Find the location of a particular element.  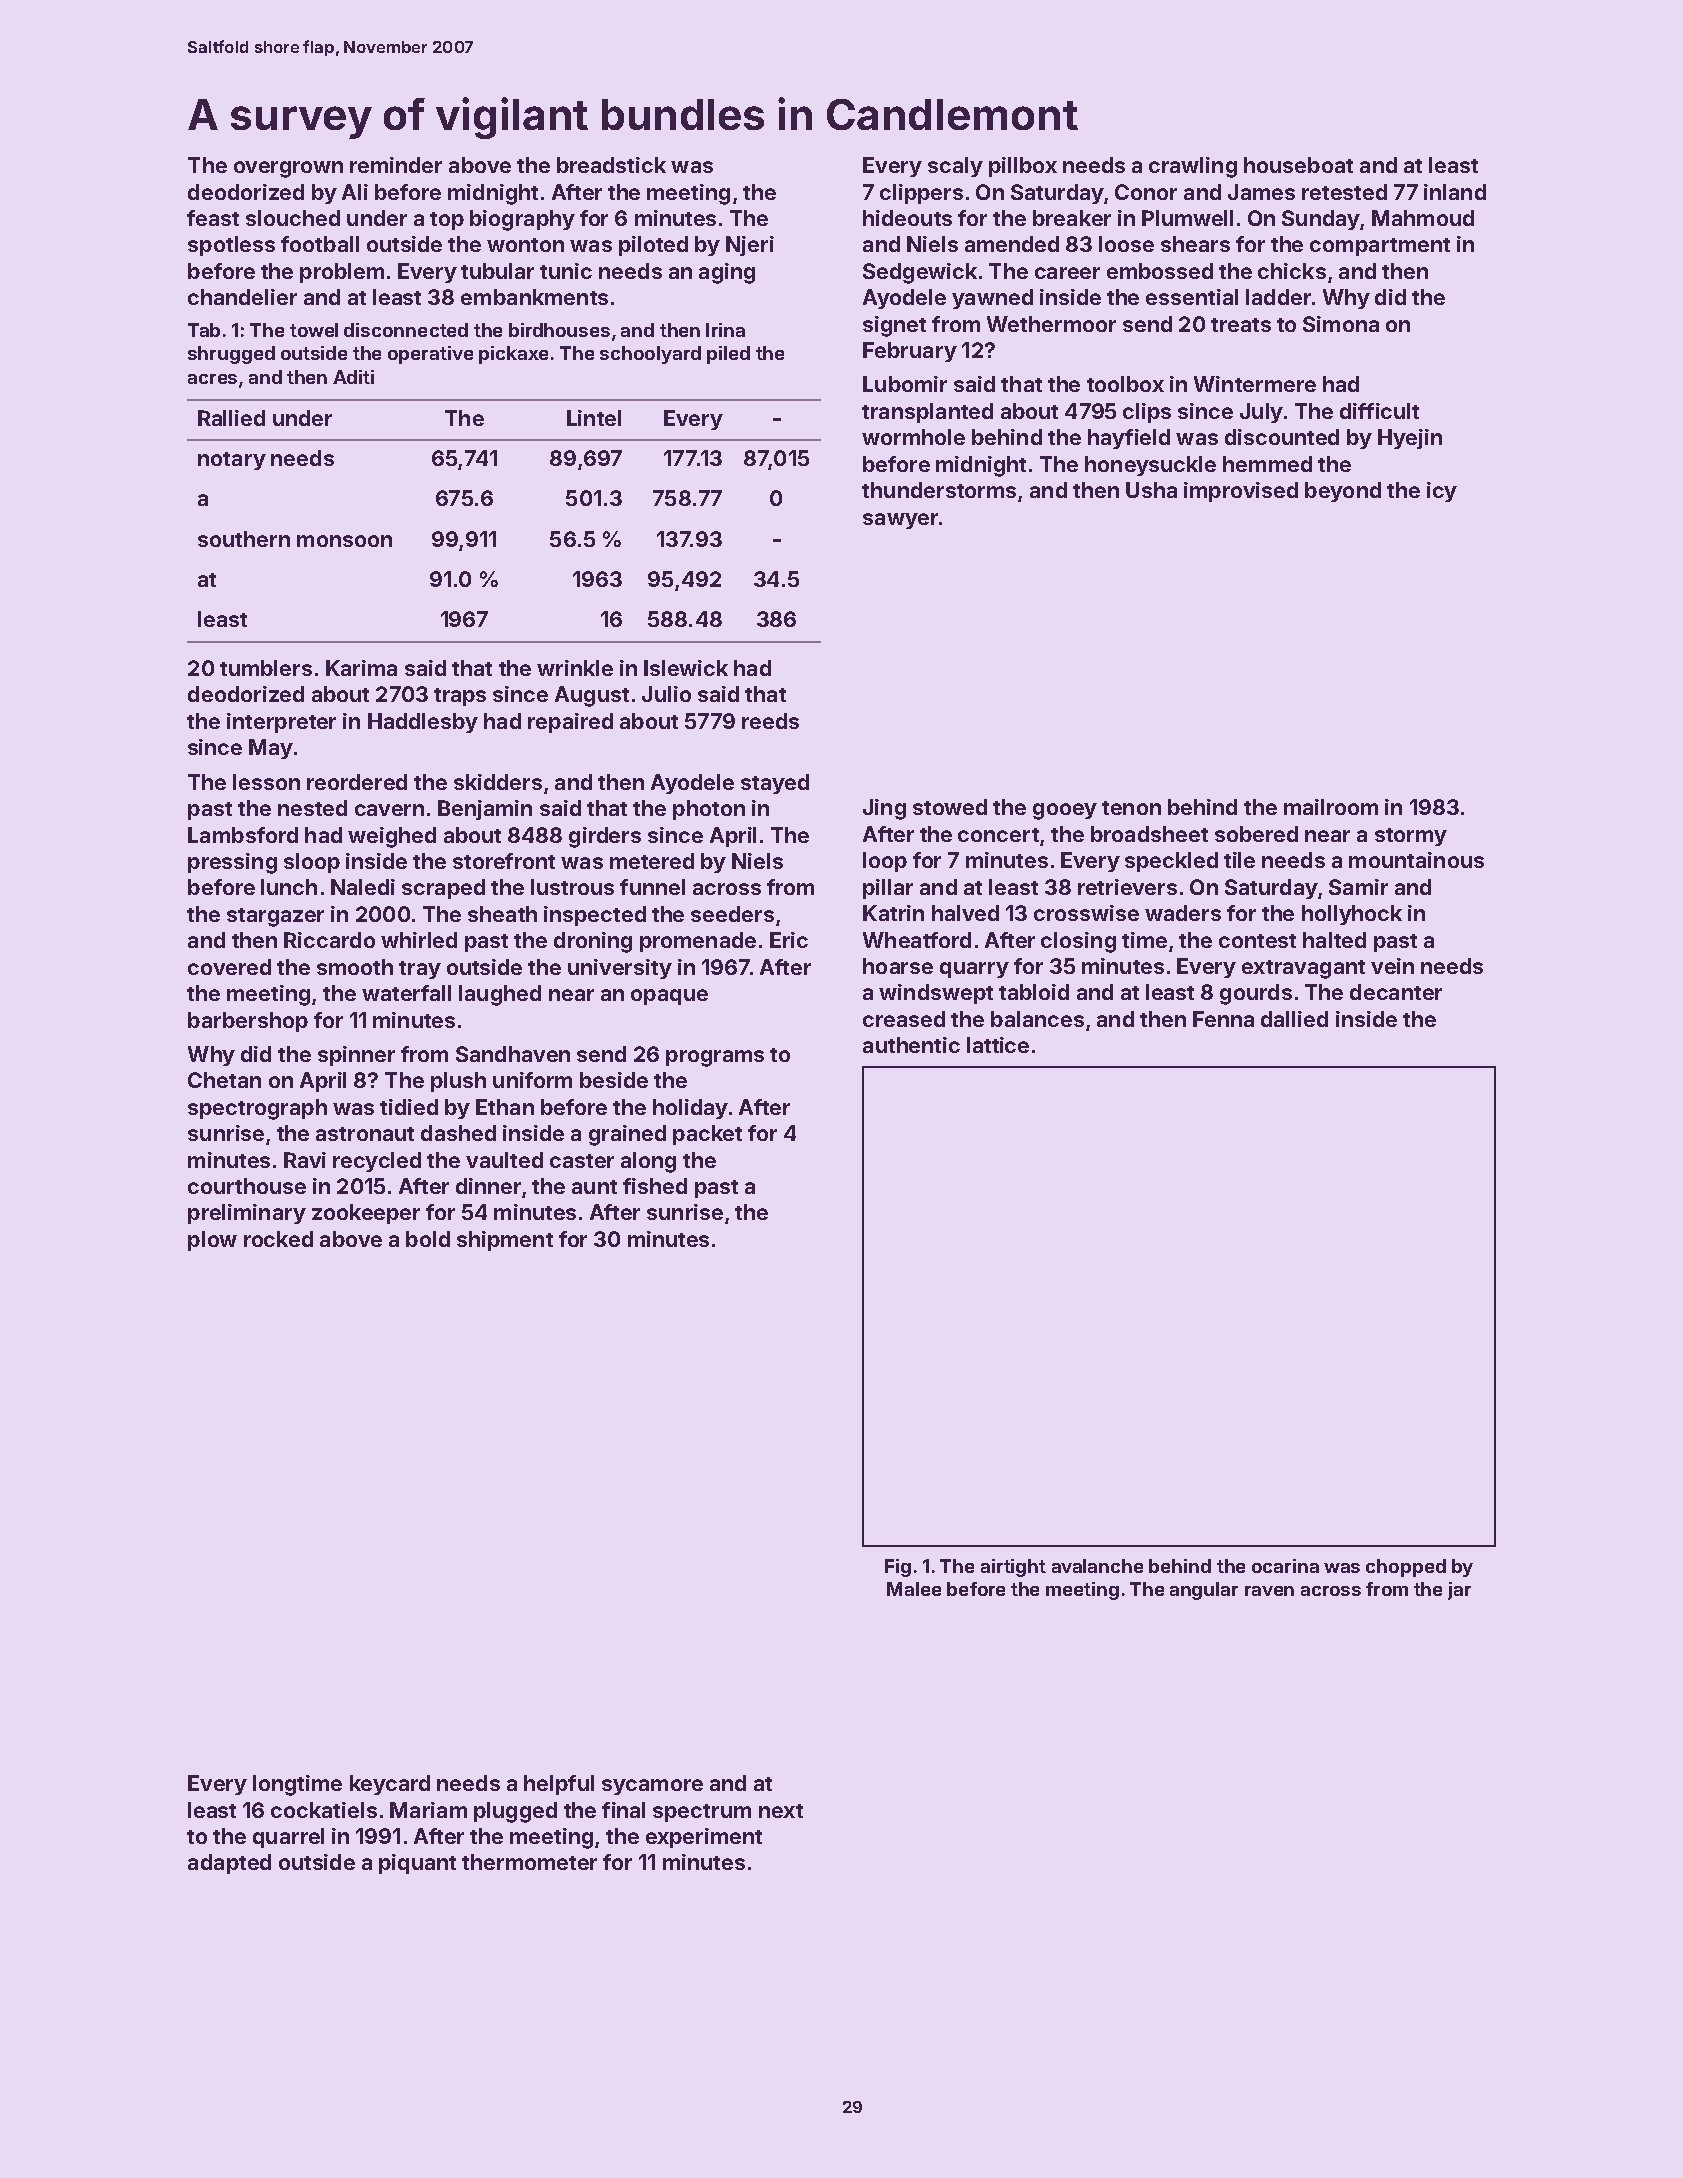

lattice is located at coordinates (998, 1045).
